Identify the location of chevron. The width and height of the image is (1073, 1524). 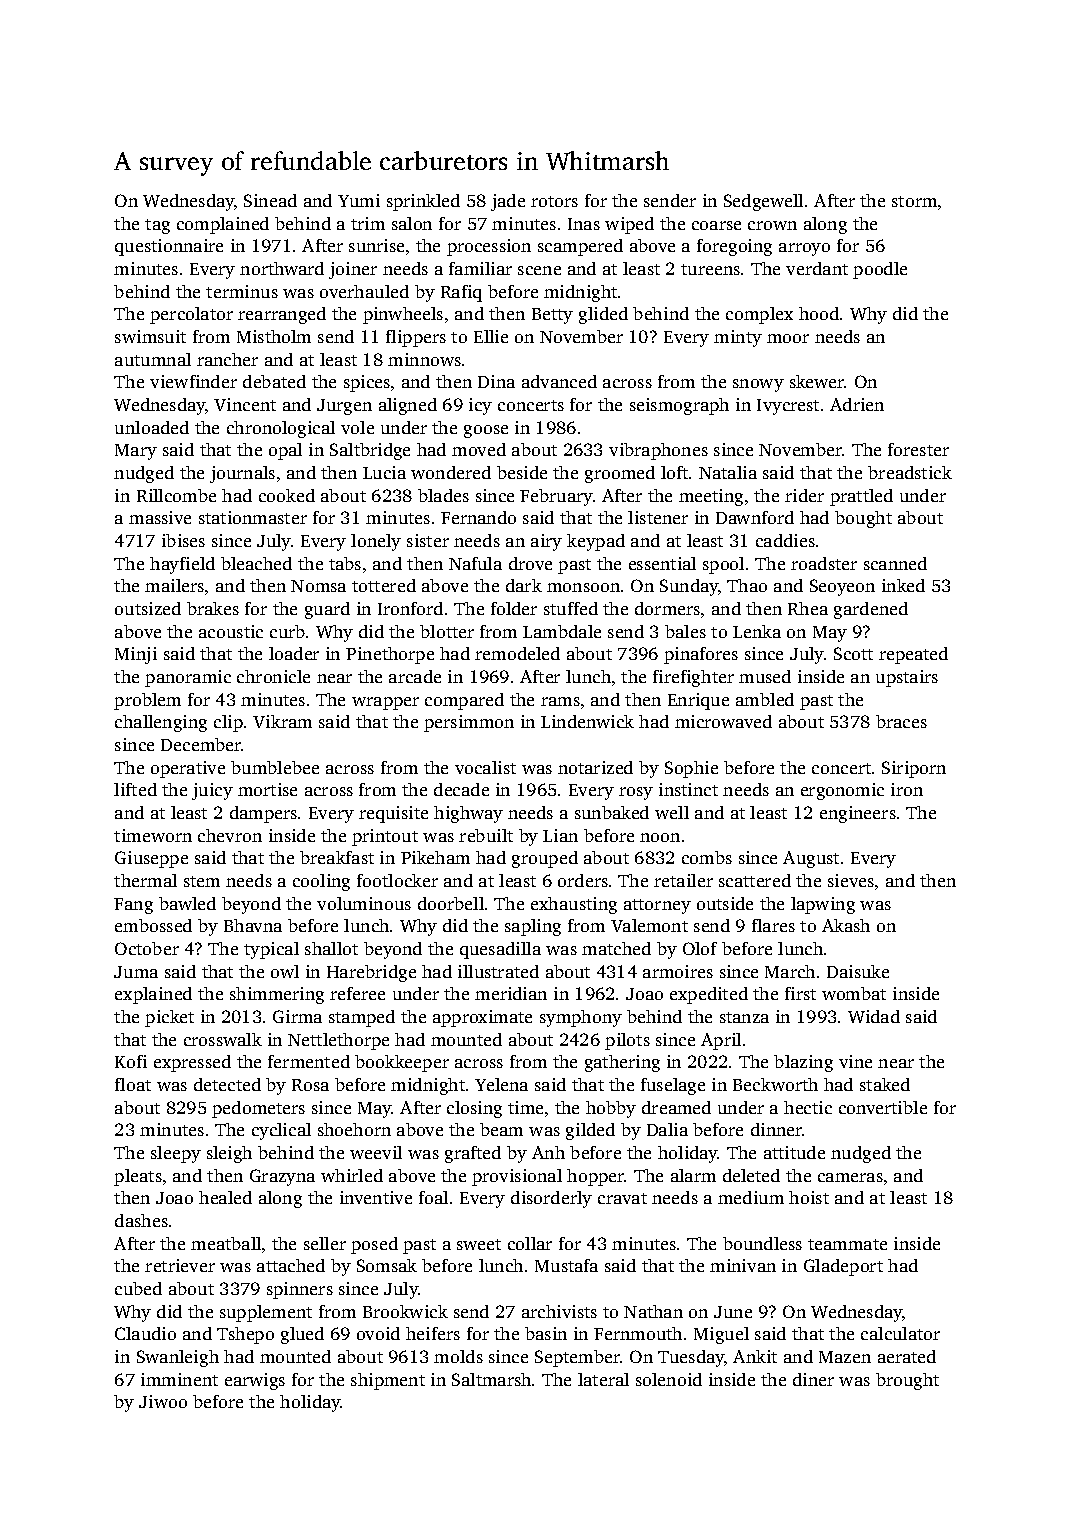
(230, 835).
